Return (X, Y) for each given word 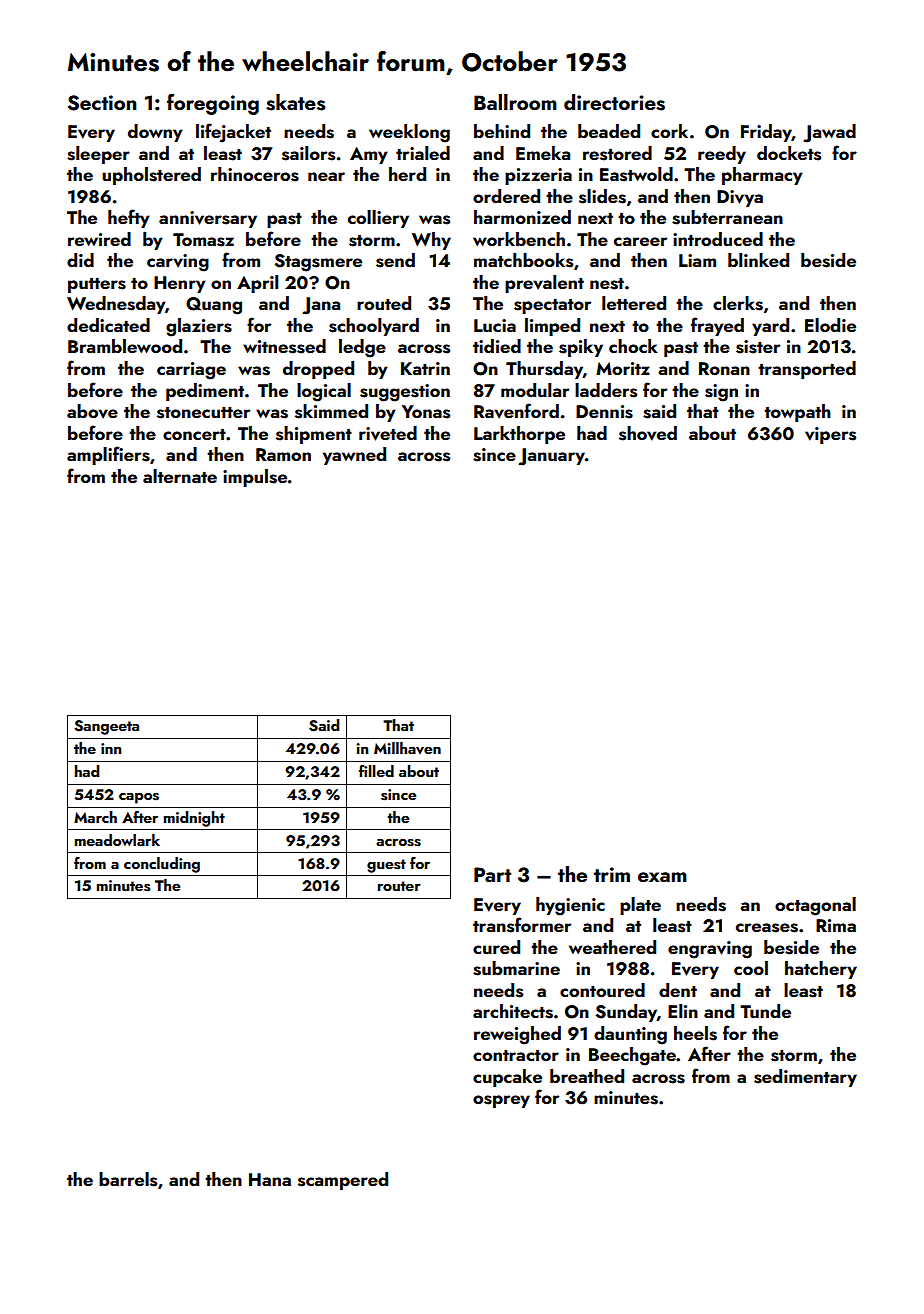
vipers (830, 435)
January (551, 457)
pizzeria (538, 176)
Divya (740, 198)
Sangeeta (106, 727)
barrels (128, 1179)
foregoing (213, 104)
